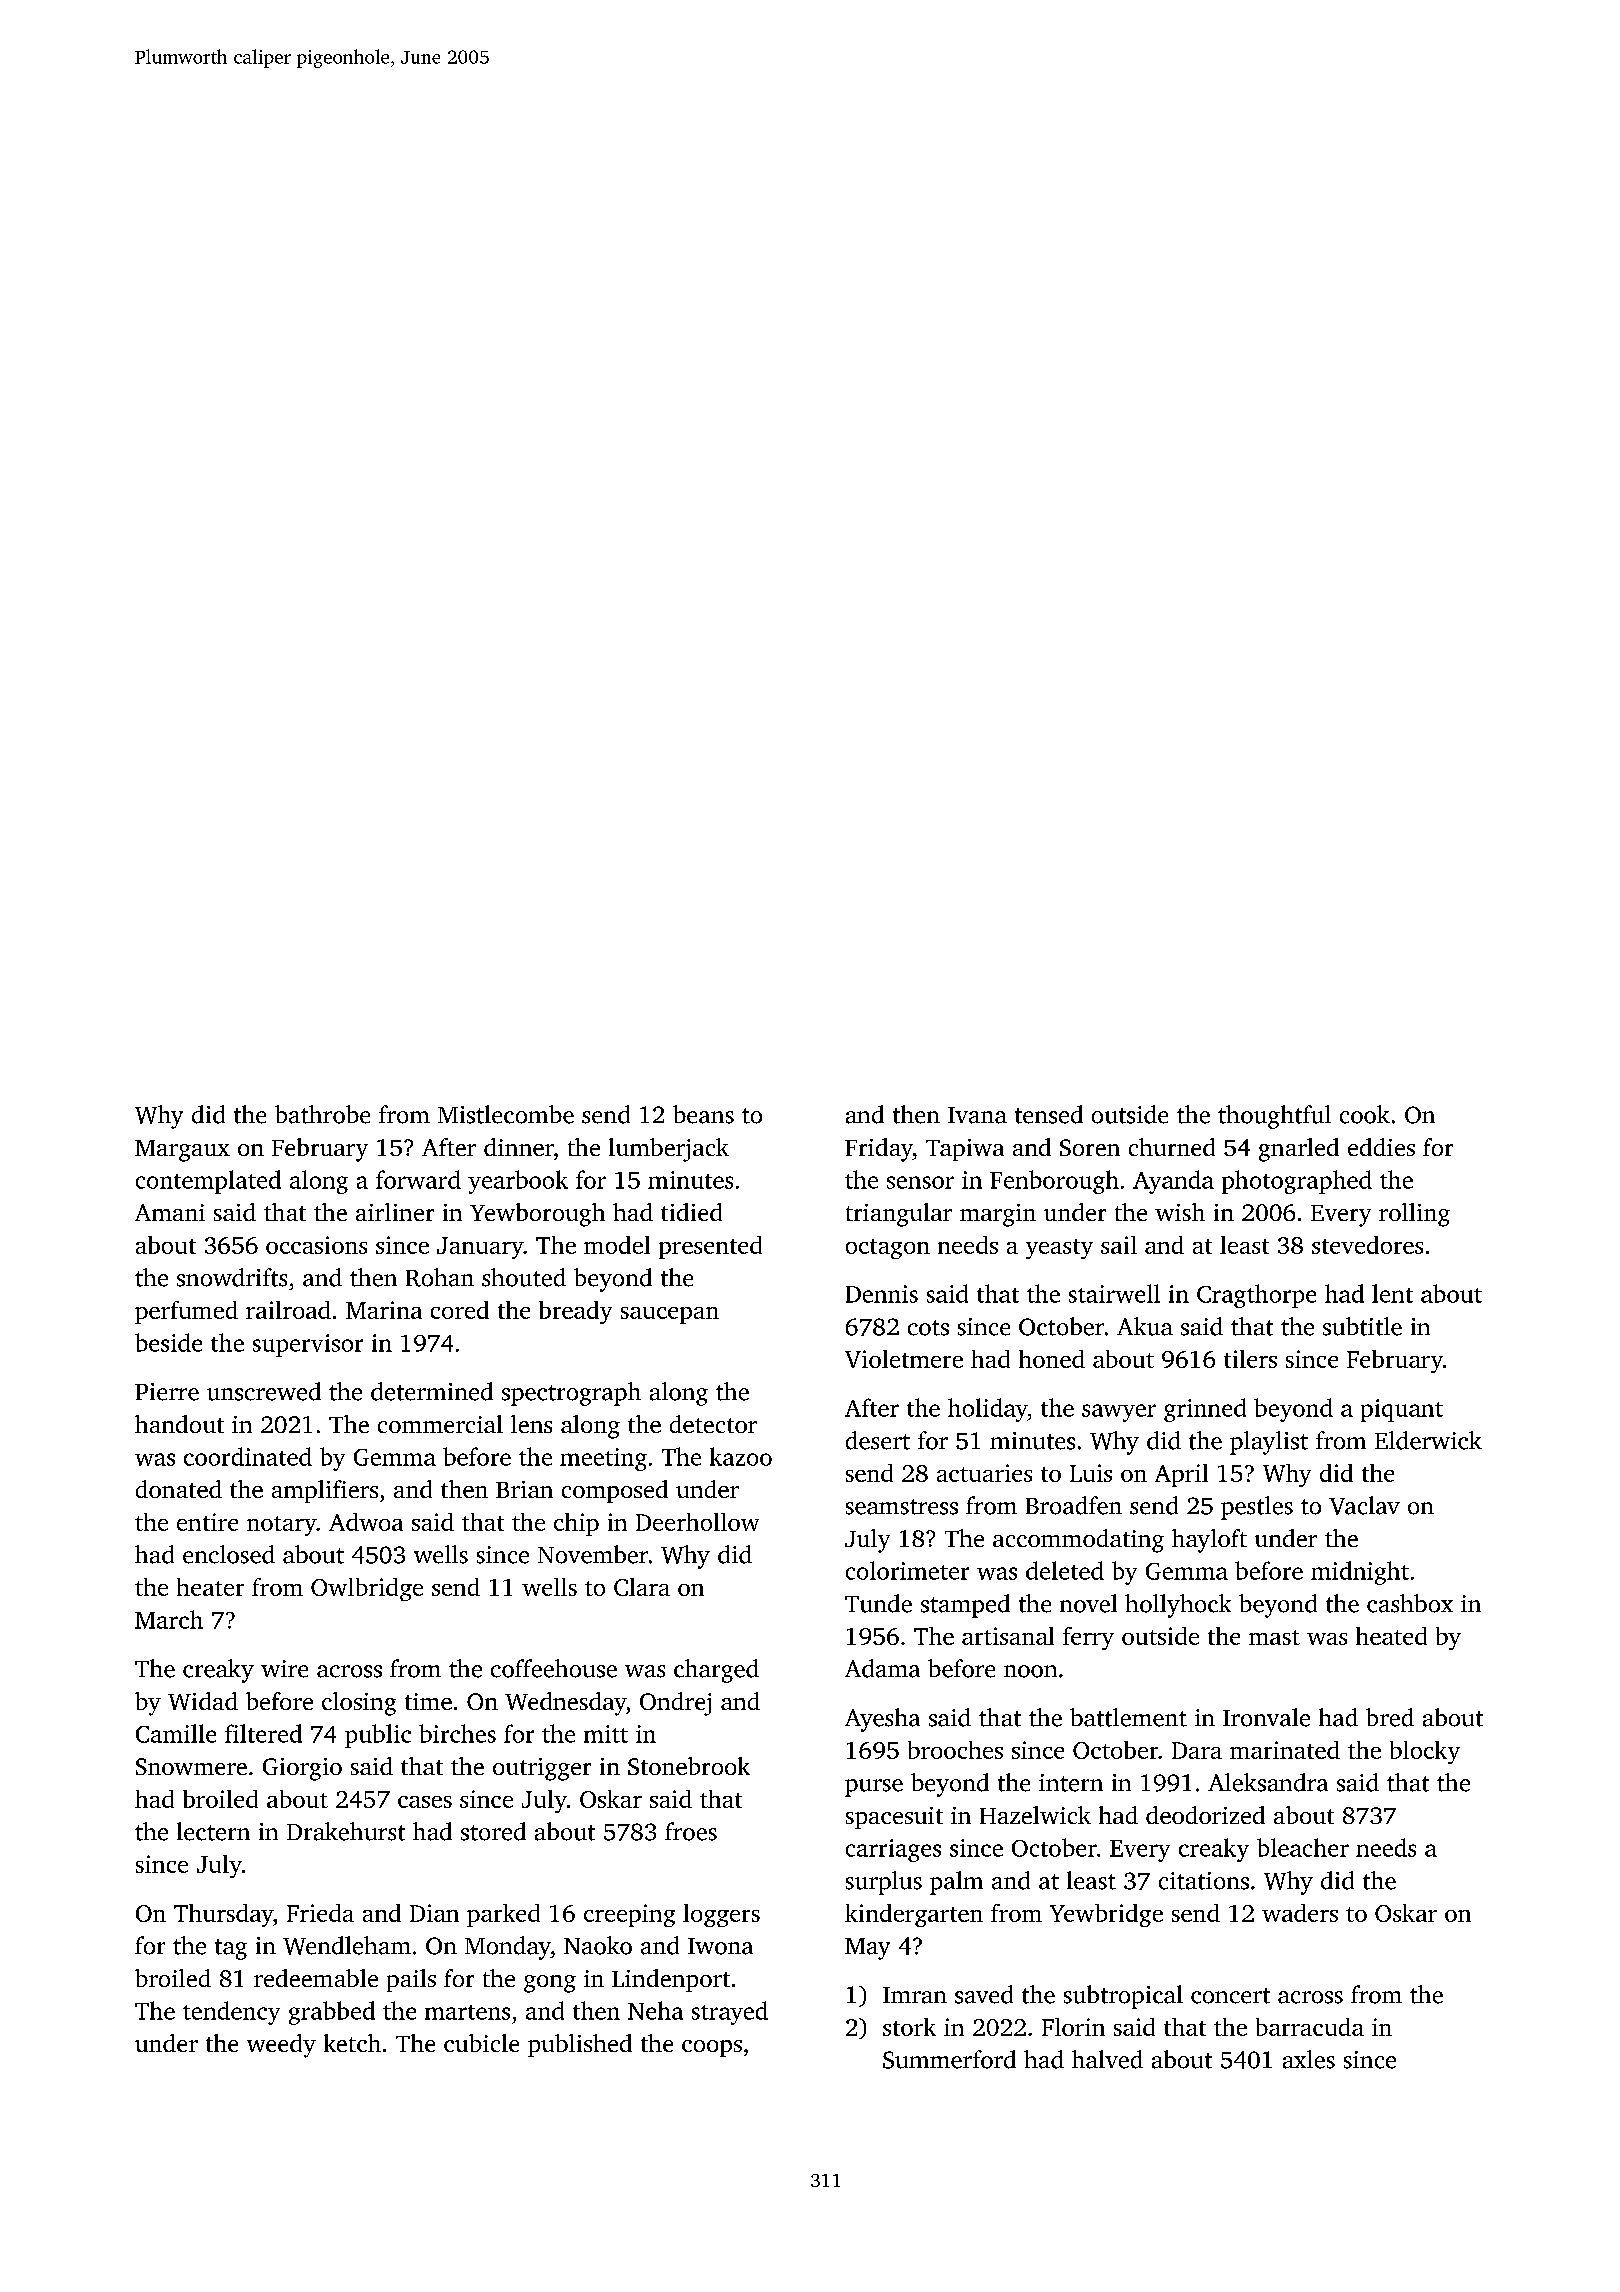 The width and height of the image is (1620, 2292). Describe the element at coordinates (1402, 1410) in the image. I see `piquant` at that location.
